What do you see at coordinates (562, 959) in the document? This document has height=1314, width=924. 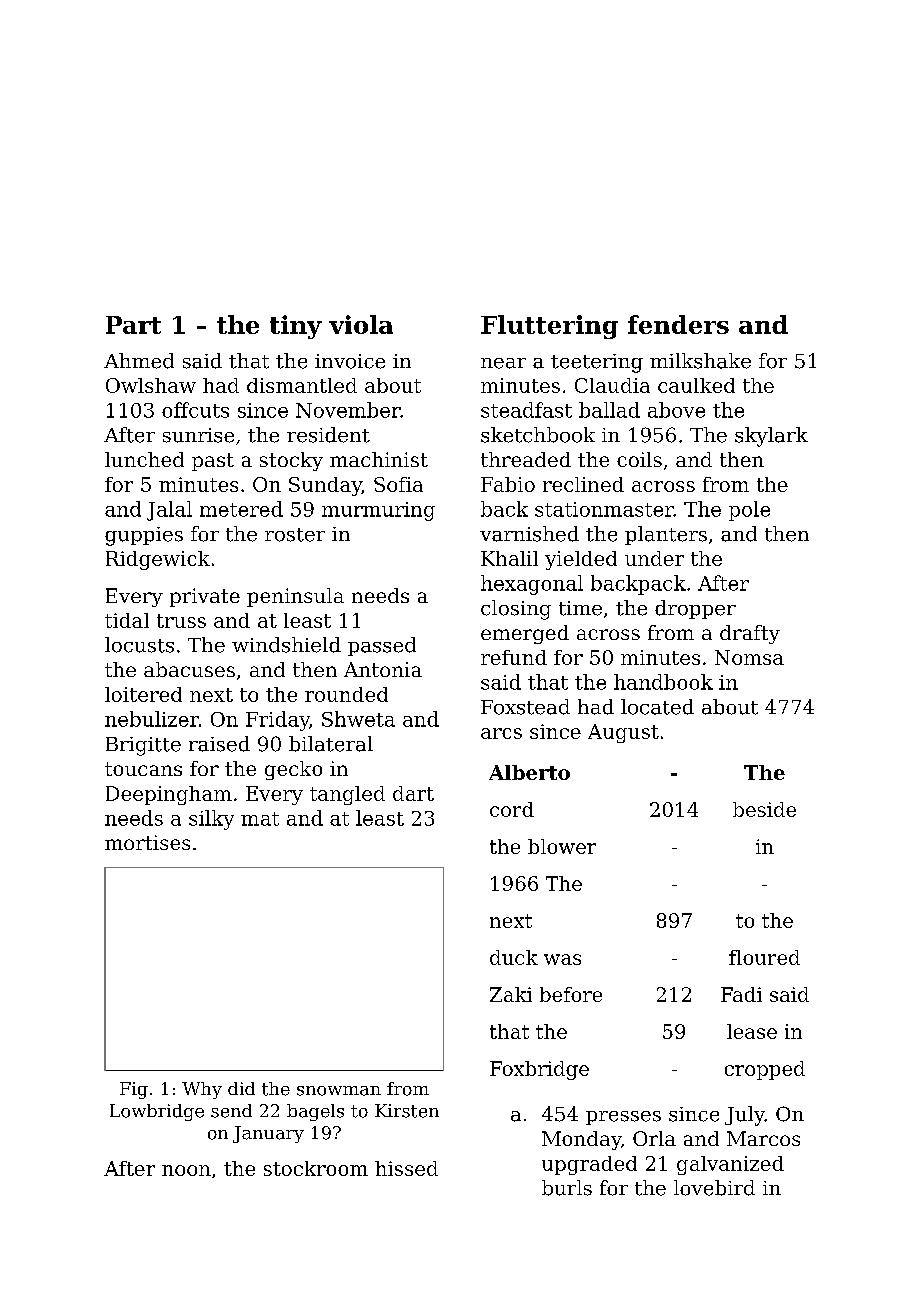 I see `was` at bounding box center [562, 959].
